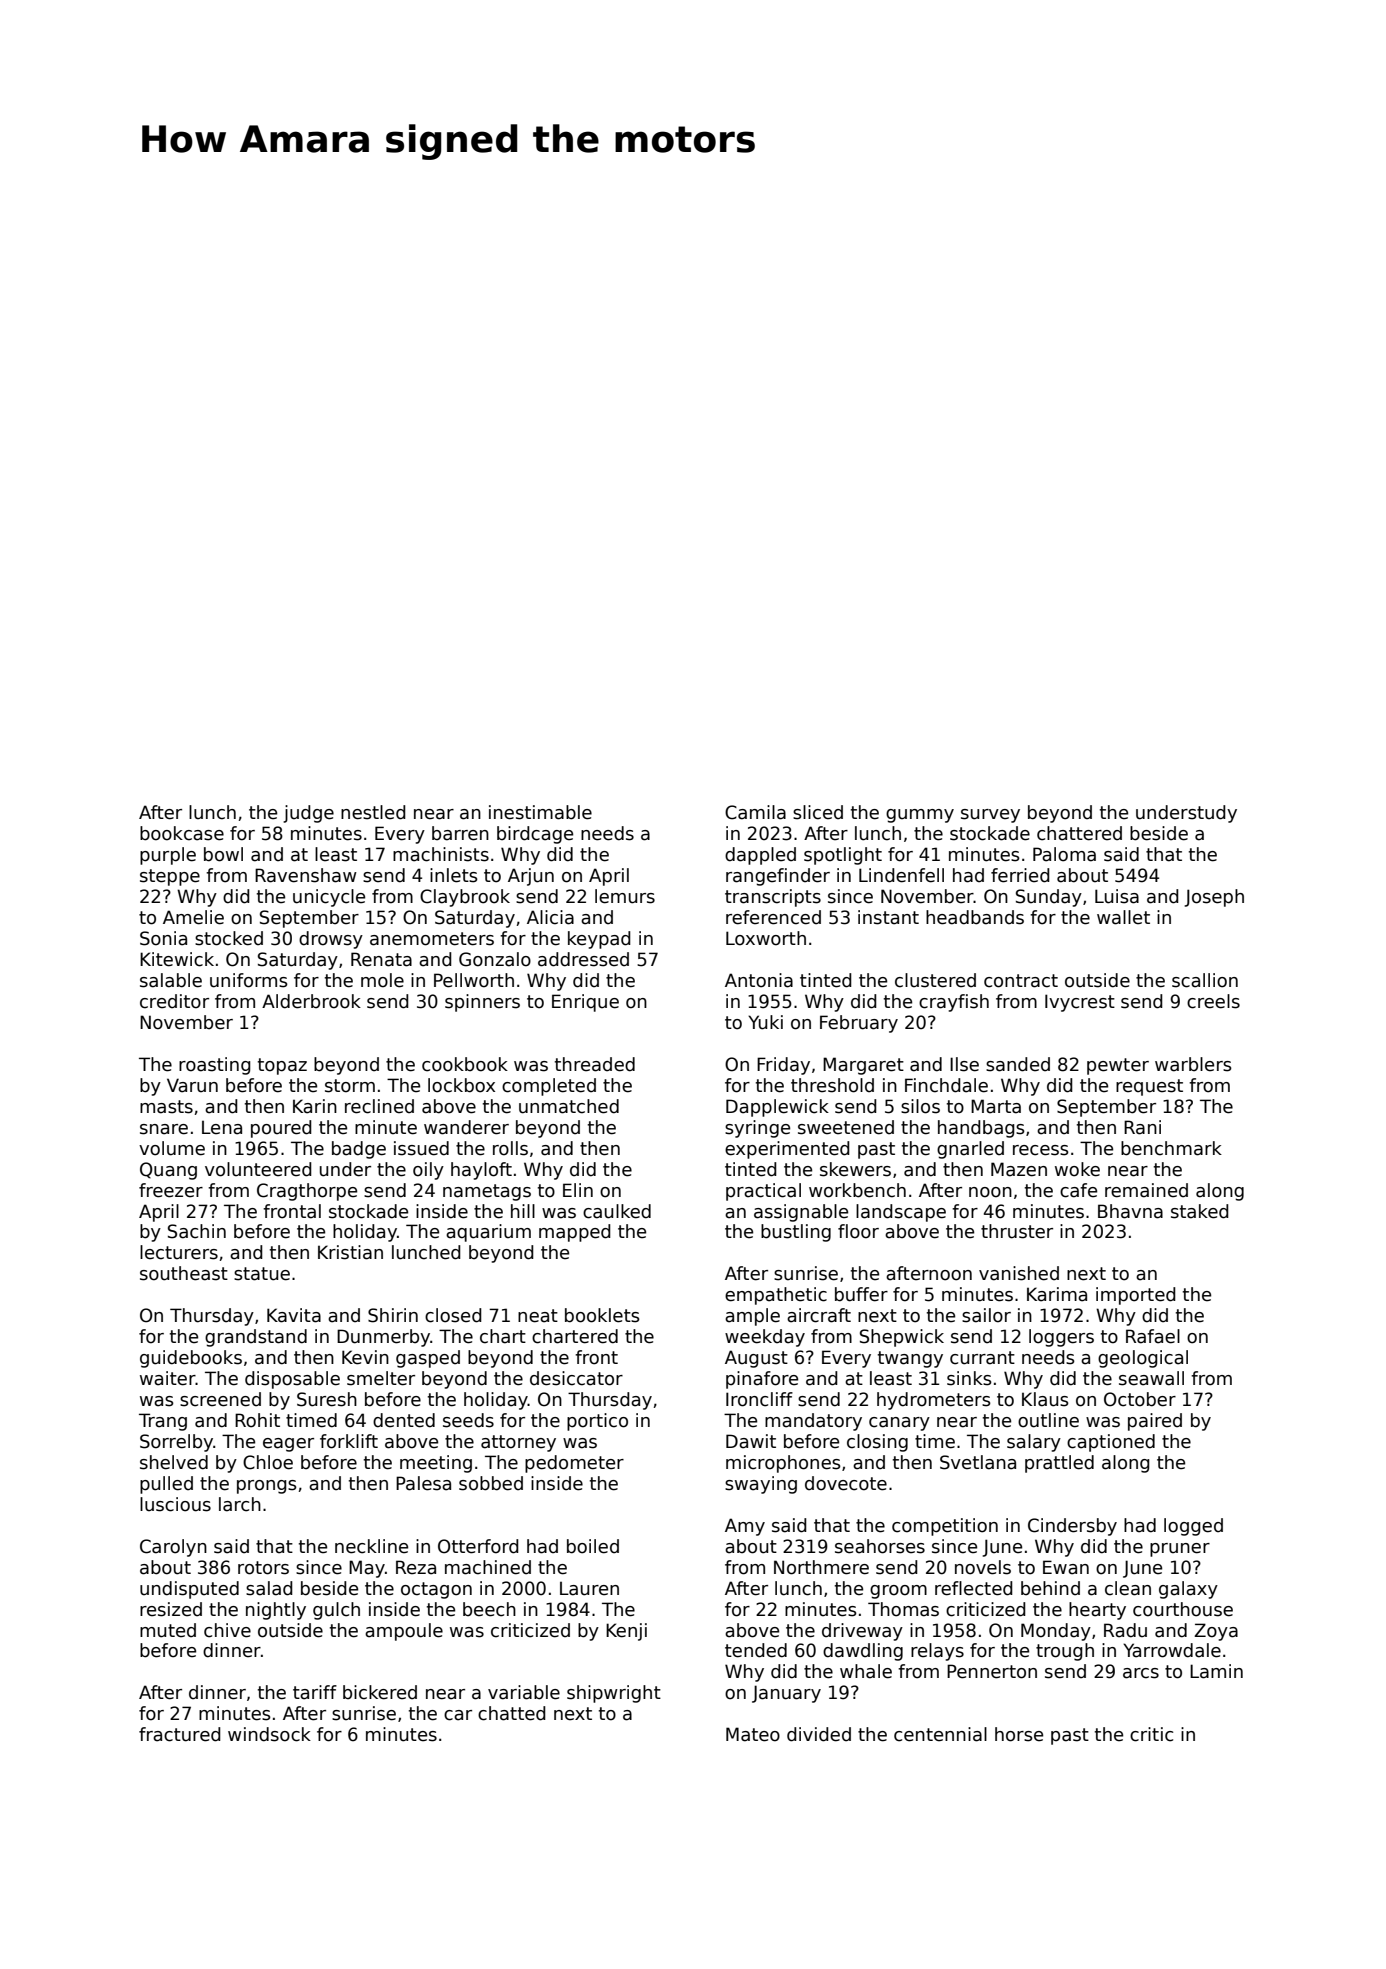  I want to click on spinners, so click(482, 1003).
